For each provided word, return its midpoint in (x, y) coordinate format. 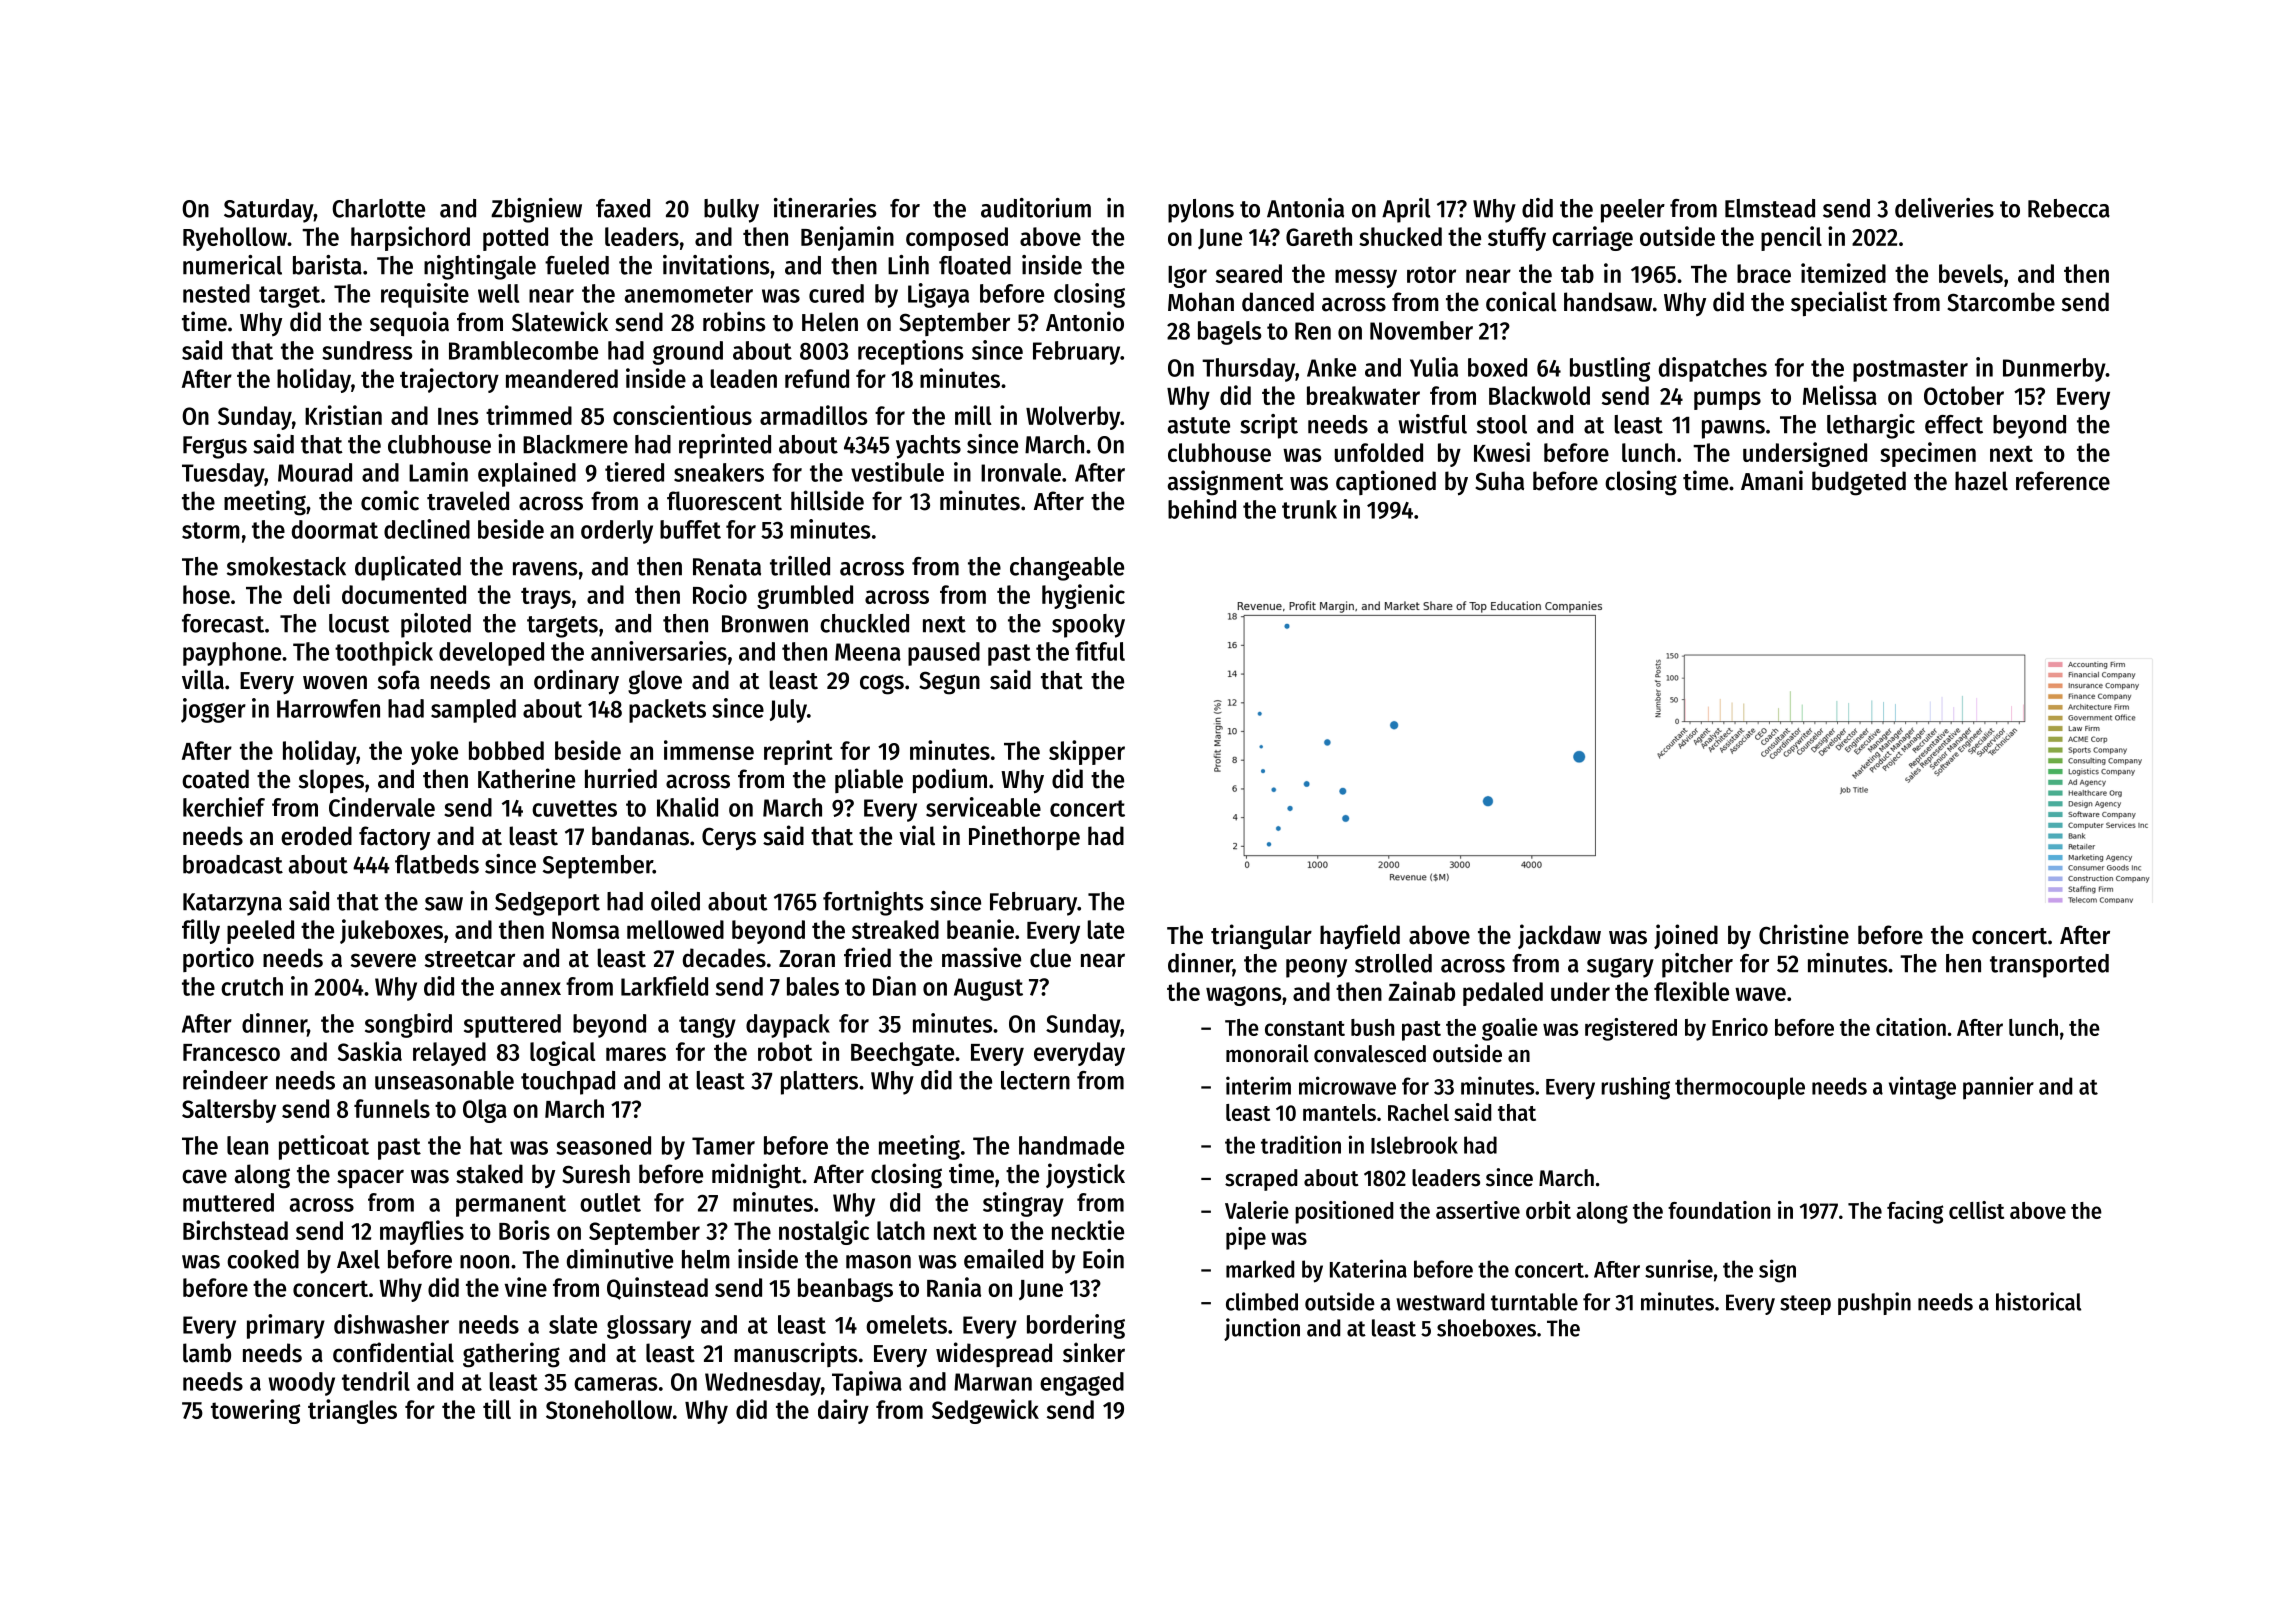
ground (688, 353)
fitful (1100, 651)
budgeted (1859, 483)
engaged (1082, 1384)
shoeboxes (1486, 1328)
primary (286, 1326)
